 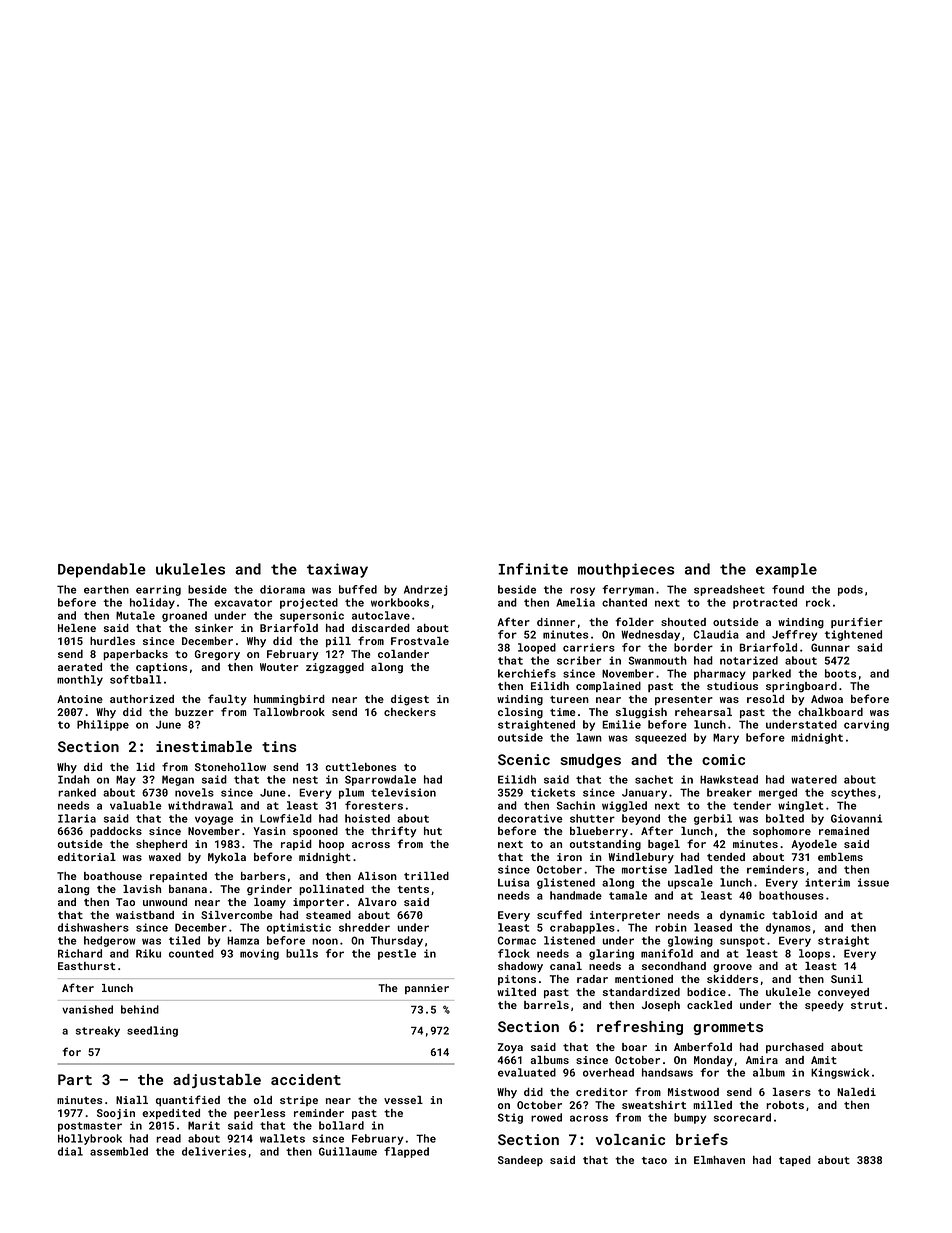 What do you see at coordinates (716, 634) in the image?
I see `Claudia` at bounding box center [716, 634].
